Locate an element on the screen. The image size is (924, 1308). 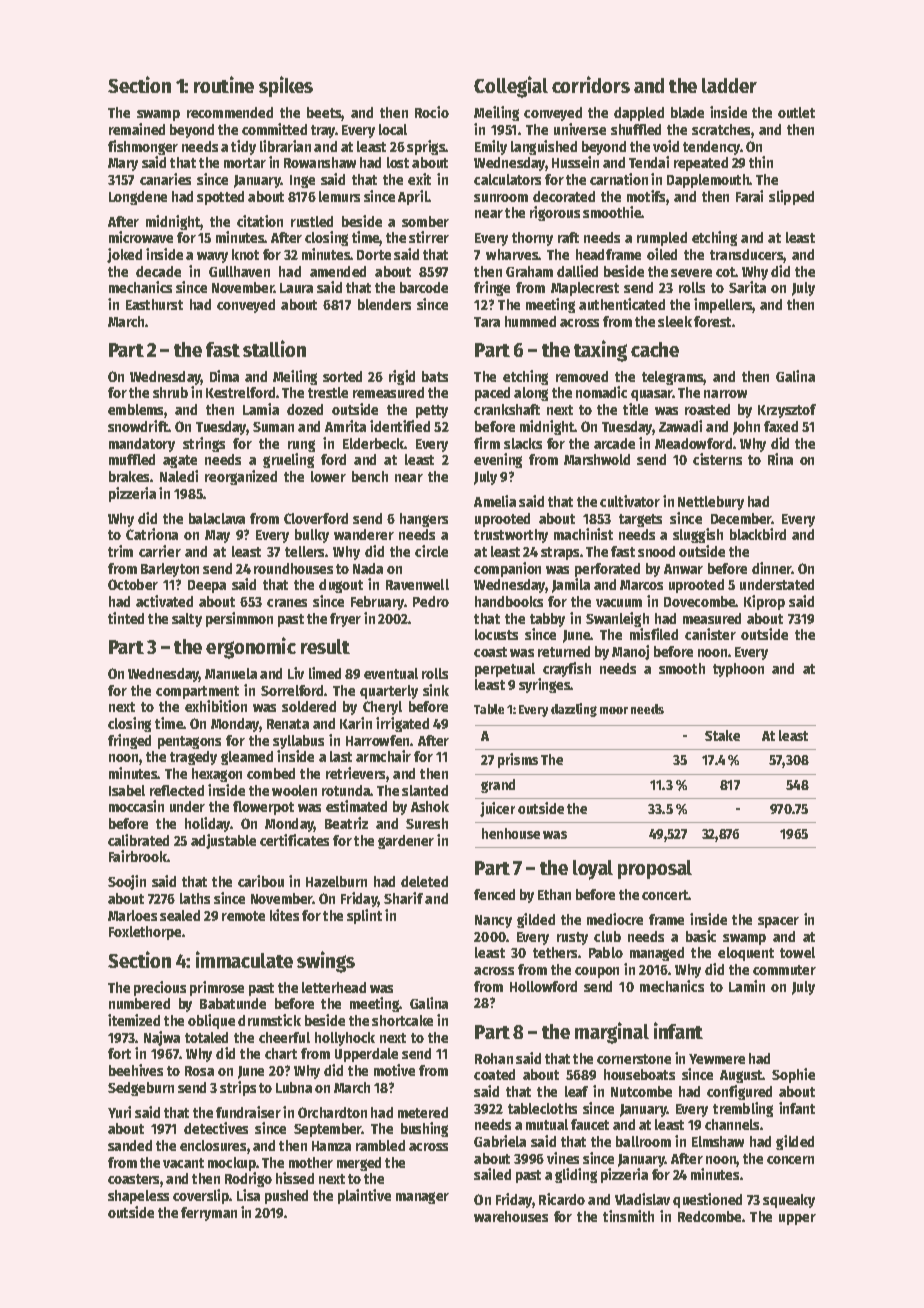
salty is located at coordinates (187, 620).
